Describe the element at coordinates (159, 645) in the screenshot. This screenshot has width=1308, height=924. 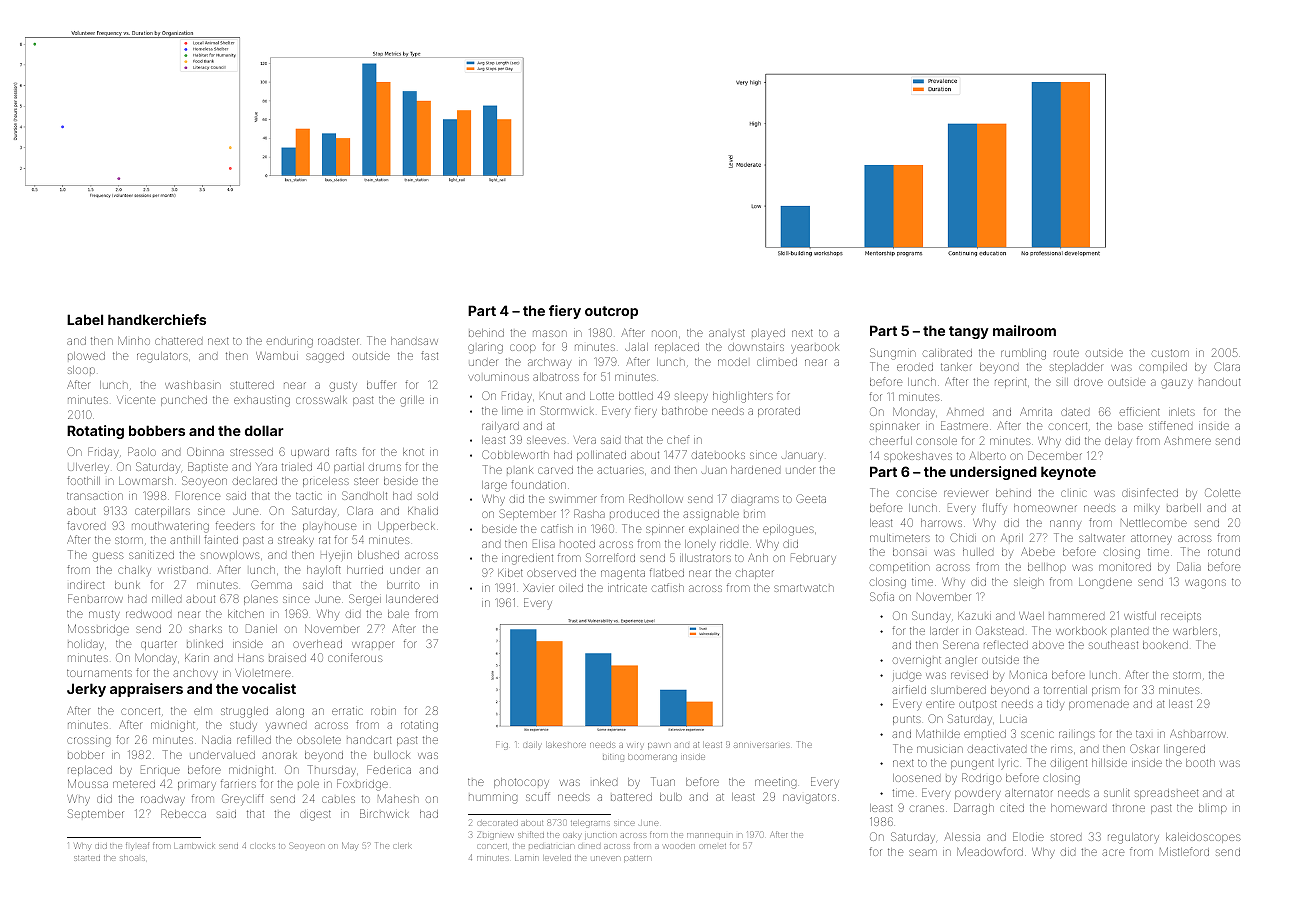
I see `quarter` at that location.
